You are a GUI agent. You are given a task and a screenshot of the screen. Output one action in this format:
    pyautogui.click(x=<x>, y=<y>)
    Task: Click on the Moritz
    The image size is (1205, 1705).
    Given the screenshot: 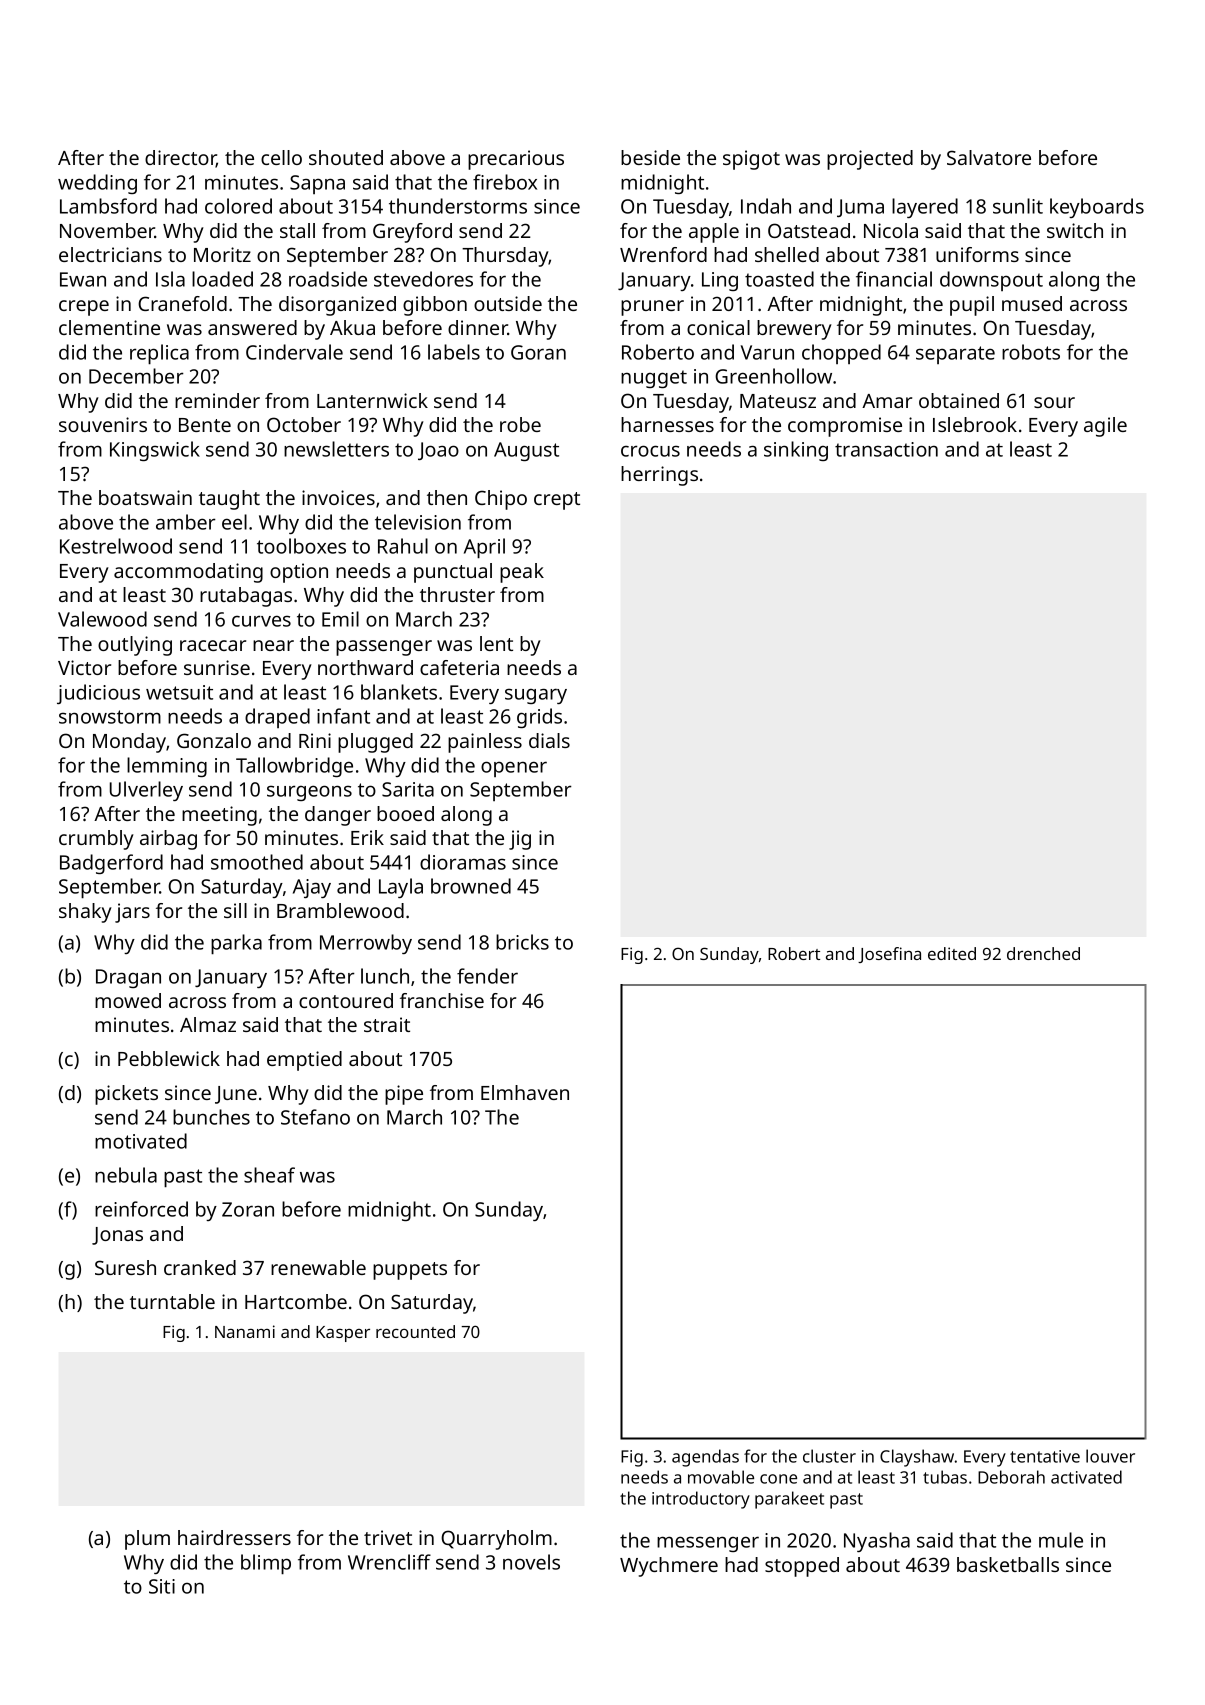 What is the action you would take?
    pyautogui.click(x=222, y=254)
